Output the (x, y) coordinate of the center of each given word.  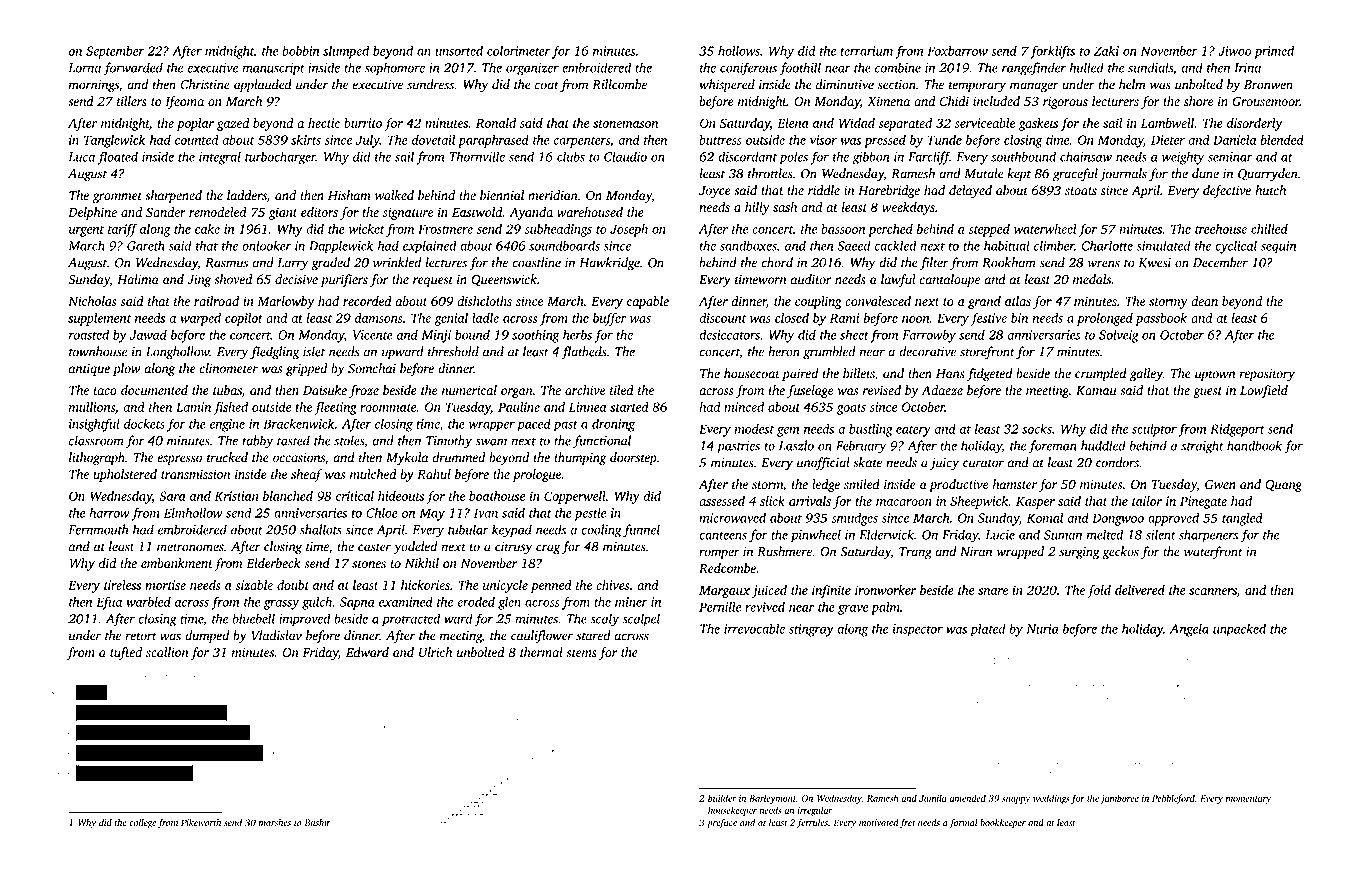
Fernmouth (98, 529)
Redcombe (727, 568)
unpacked (1239, 630)
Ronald (496, 123)
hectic (324, 123)
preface (722, 823)
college (142, 824)
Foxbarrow (957, 50)
